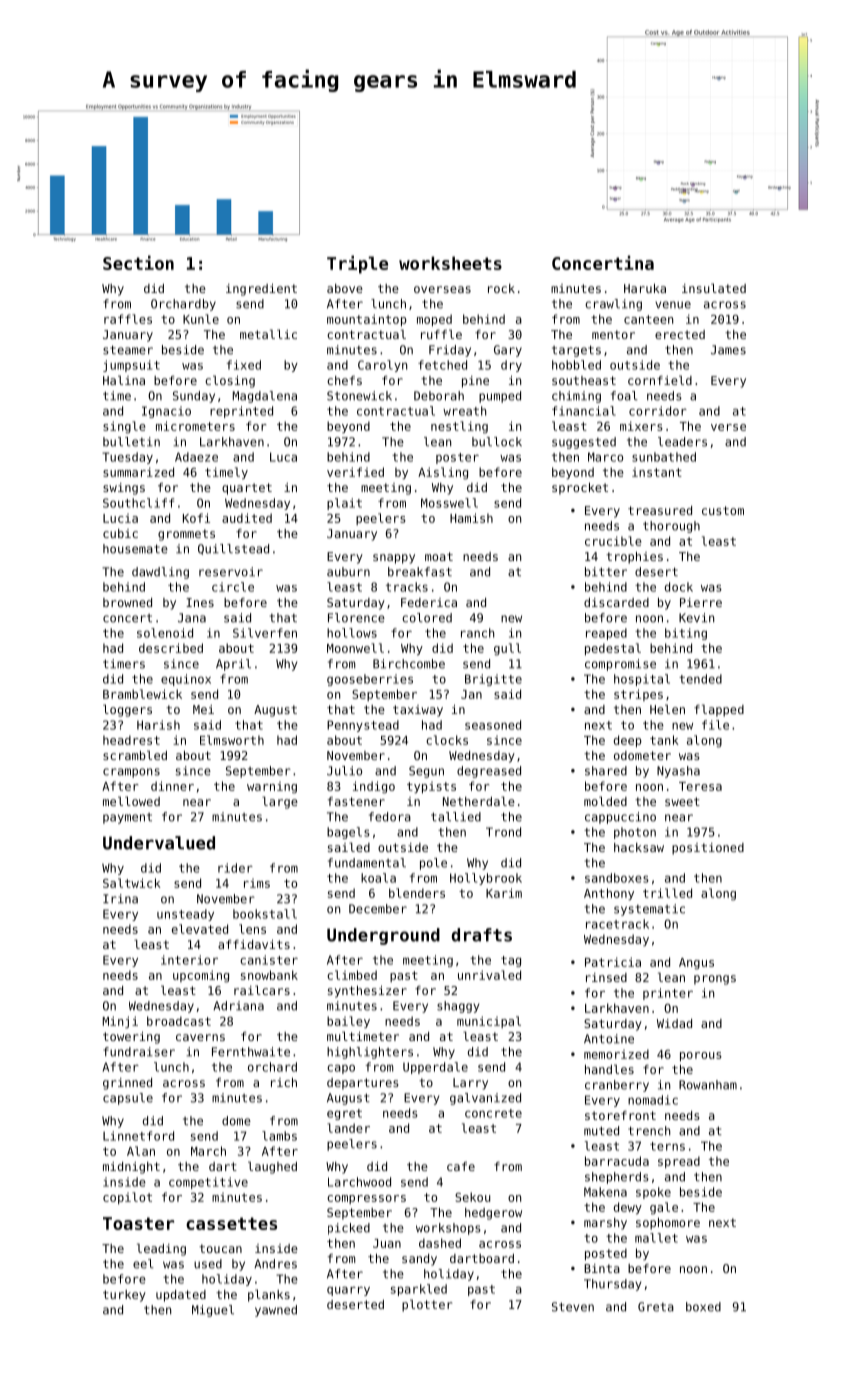  What do you see at coordinates (127, 1198) in the screenshot?
I see `copilot` at bounding box center [127, 1198].
